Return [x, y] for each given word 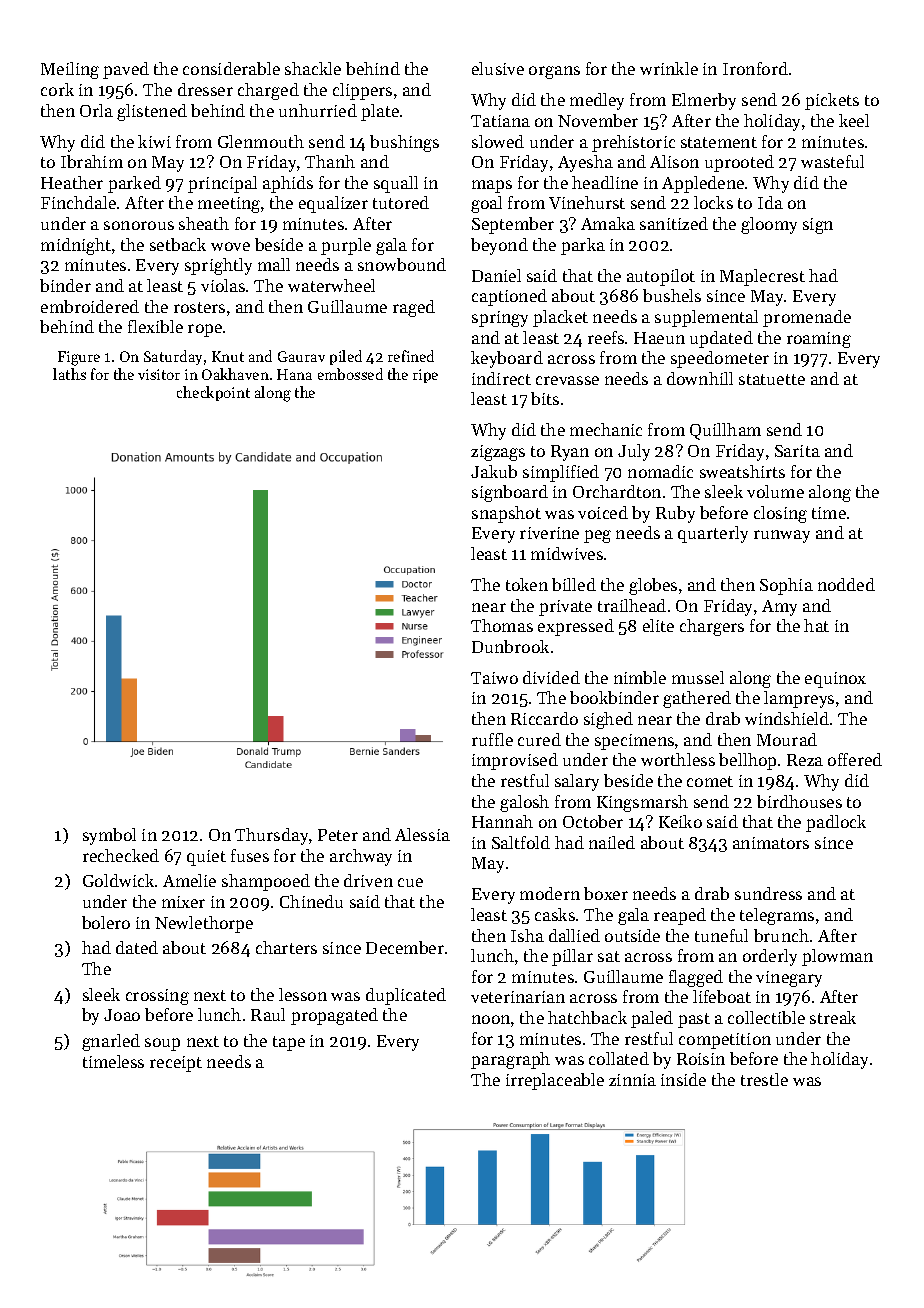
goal [486, 204]
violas [223, 285]
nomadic [660, 471]
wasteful [832, 161]
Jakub [494, 471]
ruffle [492, 739]
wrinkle [669, 68]
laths [69, 374]
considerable [231, 68]
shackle [313, 68]
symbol [109, 836]
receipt [176, 1064]
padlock [836, 823]
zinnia [632, 1080]
